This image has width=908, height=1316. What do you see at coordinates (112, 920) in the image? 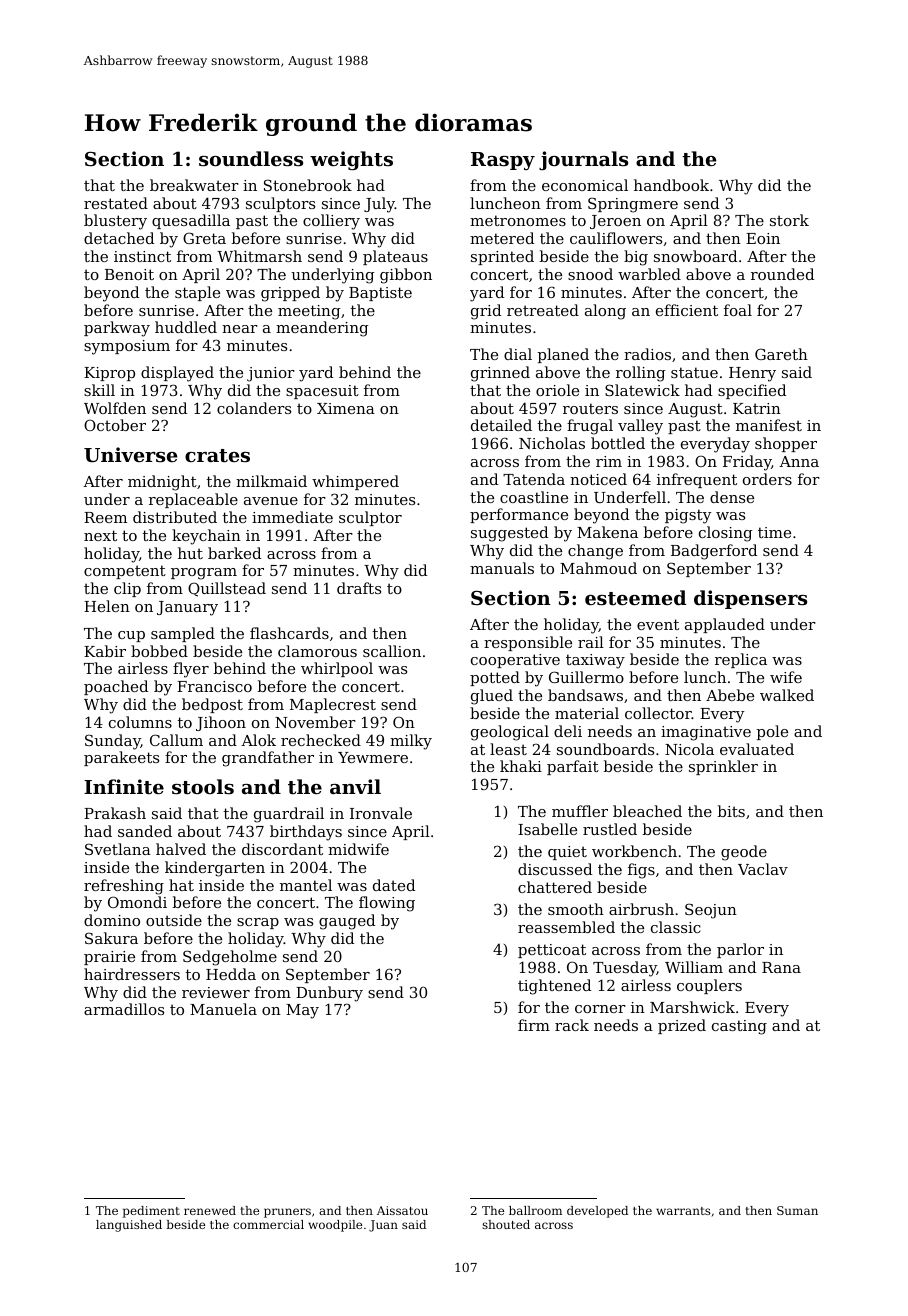
I see `domino` at bounding box center [112, 920].
